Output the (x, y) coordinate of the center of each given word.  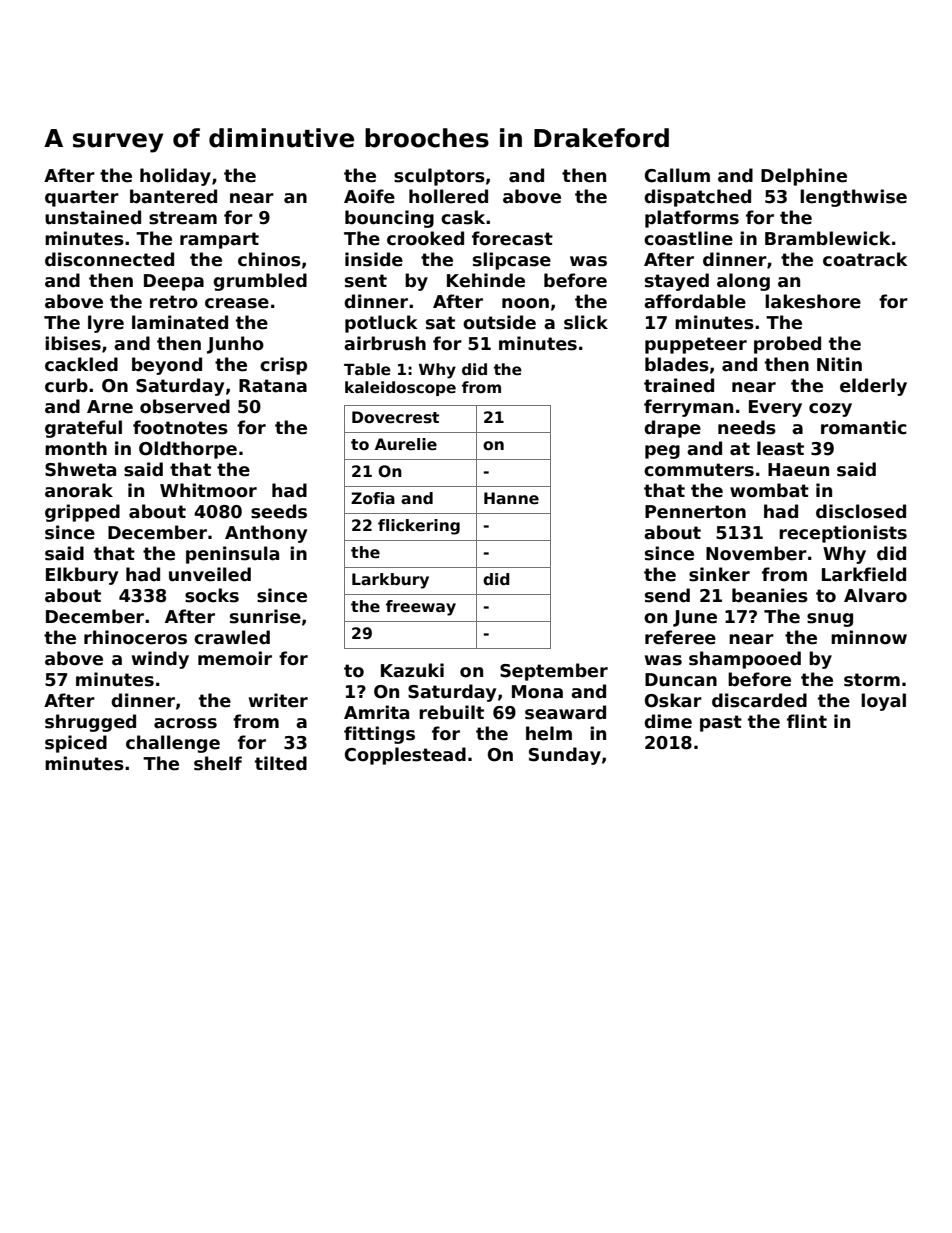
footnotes (180, 427)
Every (775, 408)
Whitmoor (208, 490)
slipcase (512, 261)
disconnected (109, 259)
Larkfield (864, 574)
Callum (677, 175)
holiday (175, 177)
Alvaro (875, 595)
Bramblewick (828, 238)
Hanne (511, 498)
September (554, 672)
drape (672, 429)
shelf (218, 763)
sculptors (439, 177)
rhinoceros (135, 637)
